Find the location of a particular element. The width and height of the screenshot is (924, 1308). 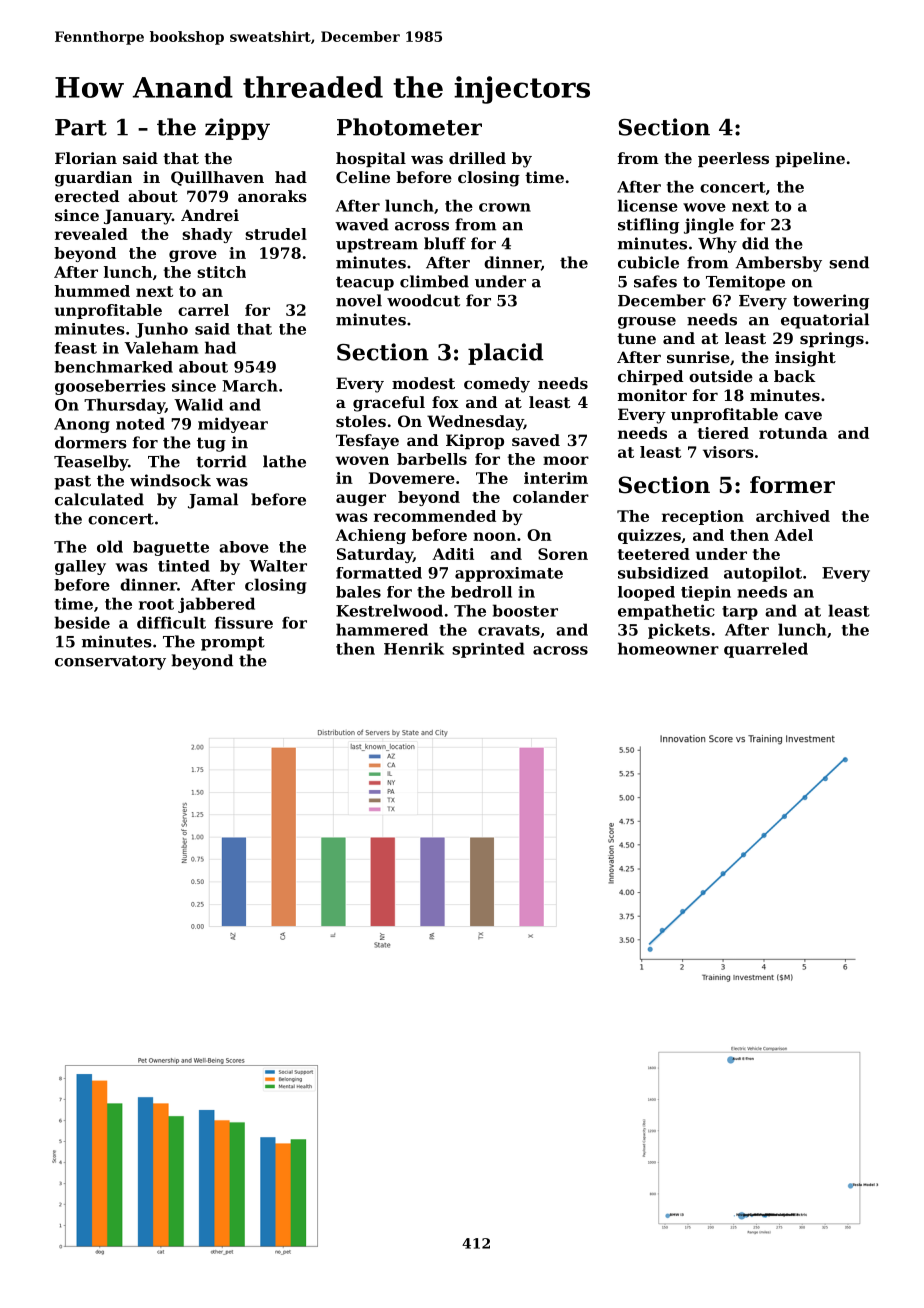

reception is located at coordinates (703, 517).
